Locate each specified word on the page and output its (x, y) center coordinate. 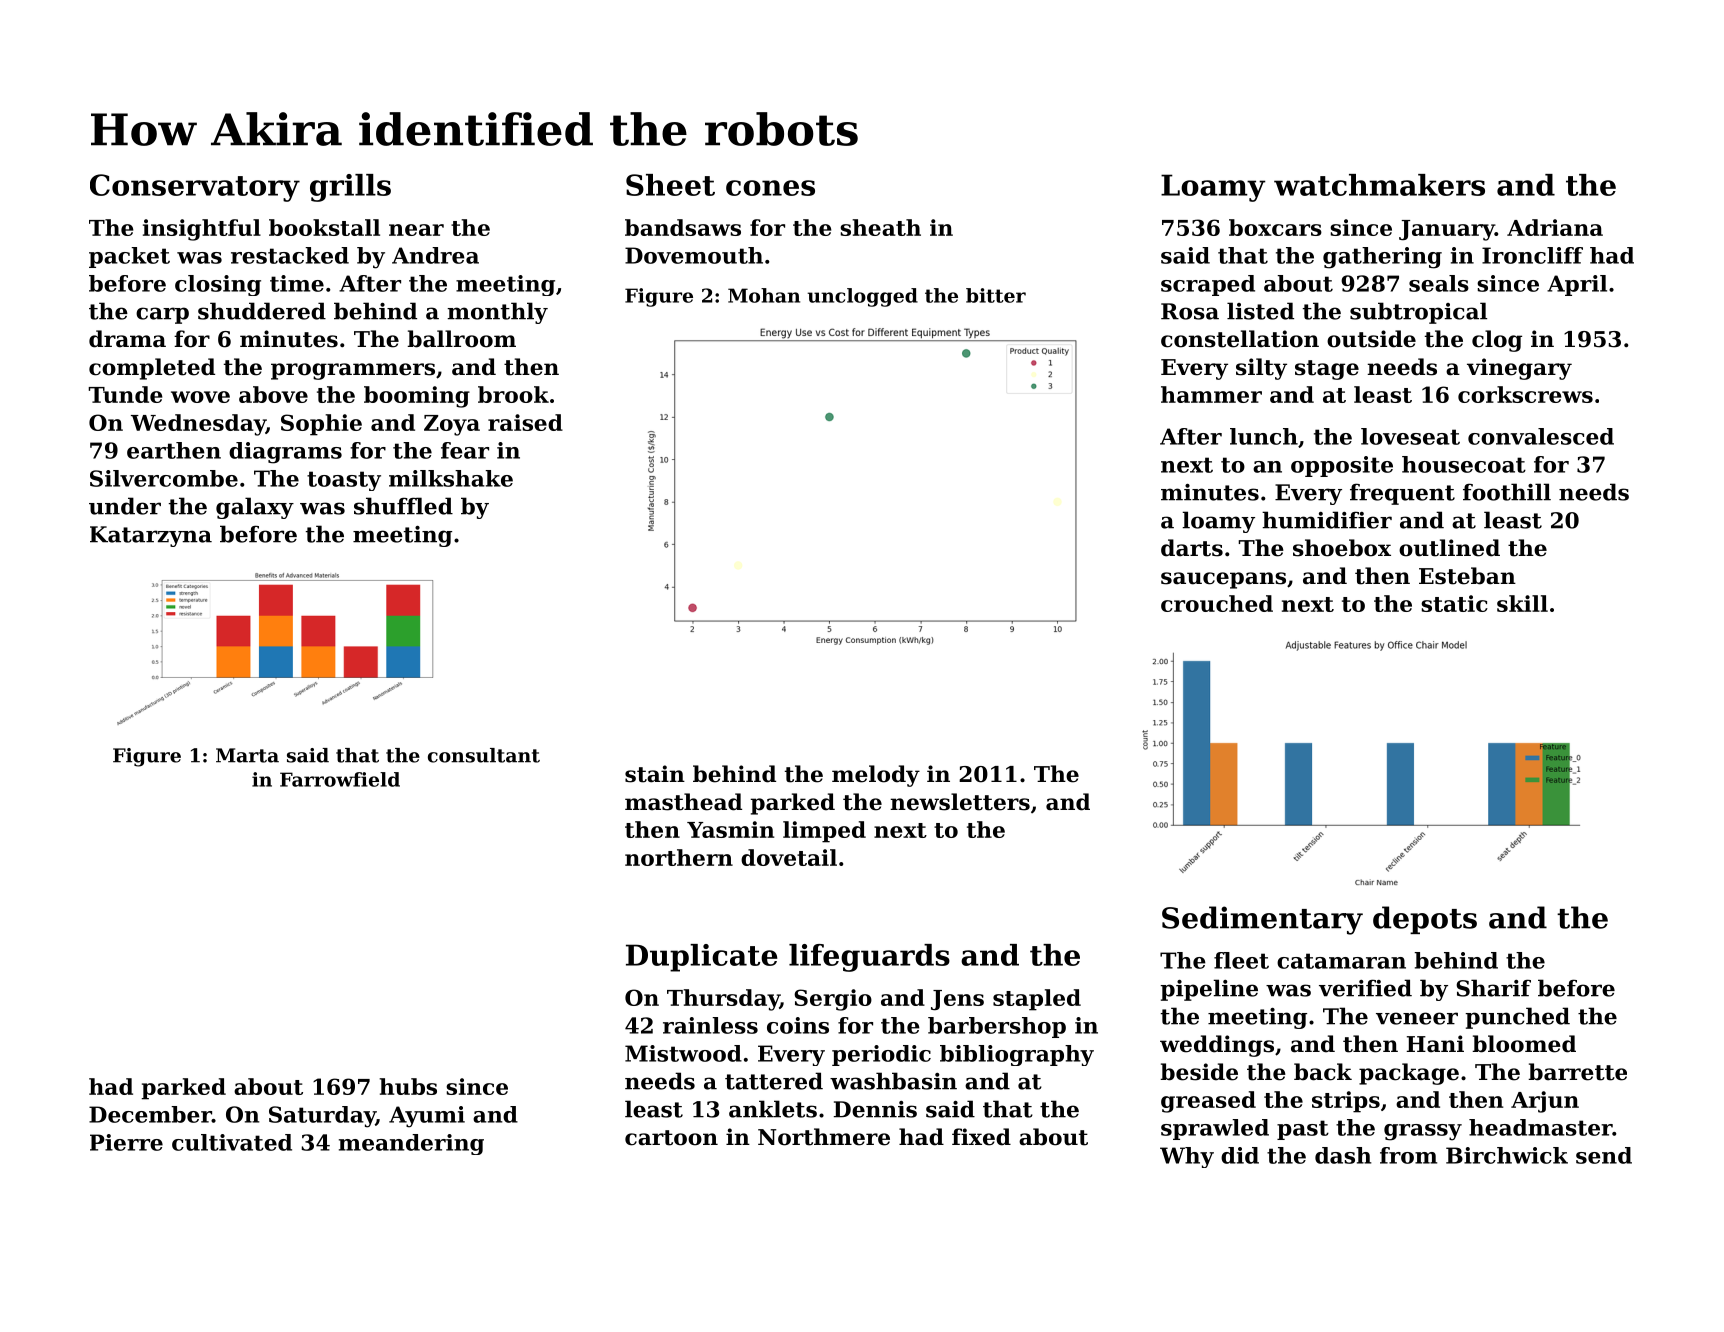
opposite (1342, 466)
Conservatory (195, 188)
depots (1425, 920)
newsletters (960, 802)
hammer (1211, 394)
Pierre (126, 1142)
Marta (247, 755)
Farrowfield (340, 779)
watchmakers (1379, 185)
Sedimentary (1262, 920)
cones (770, 188)
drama (127, 339)
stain (655, 774)
